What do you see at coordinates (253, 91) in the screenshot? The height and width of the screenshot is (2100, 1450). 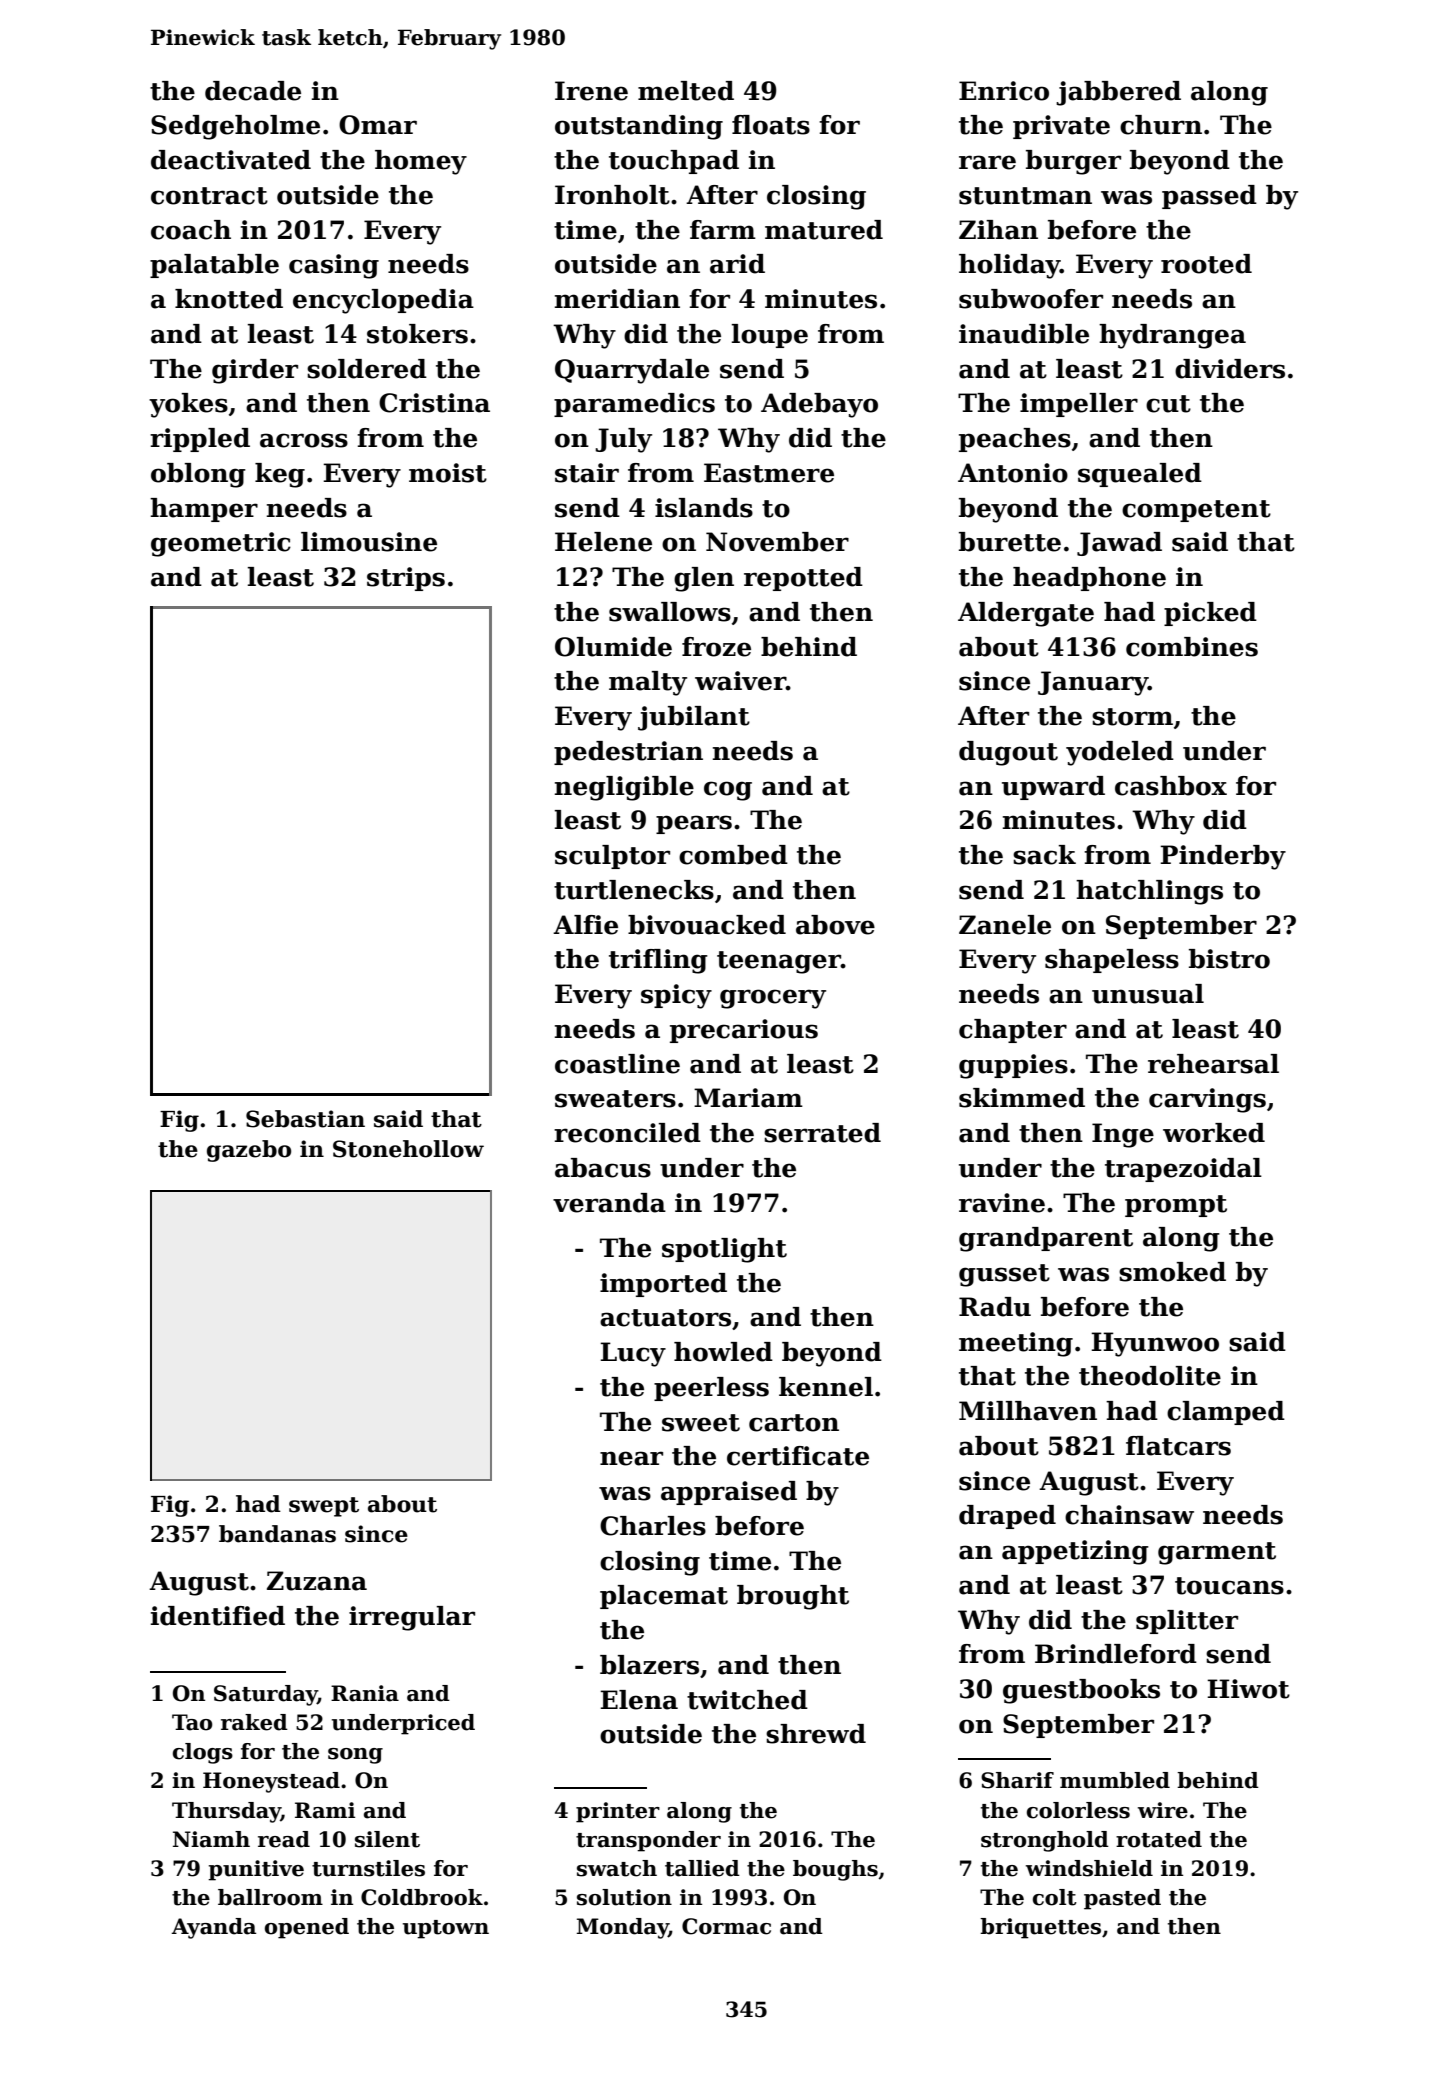 I see `decade` at bounding box center [253, 91].
